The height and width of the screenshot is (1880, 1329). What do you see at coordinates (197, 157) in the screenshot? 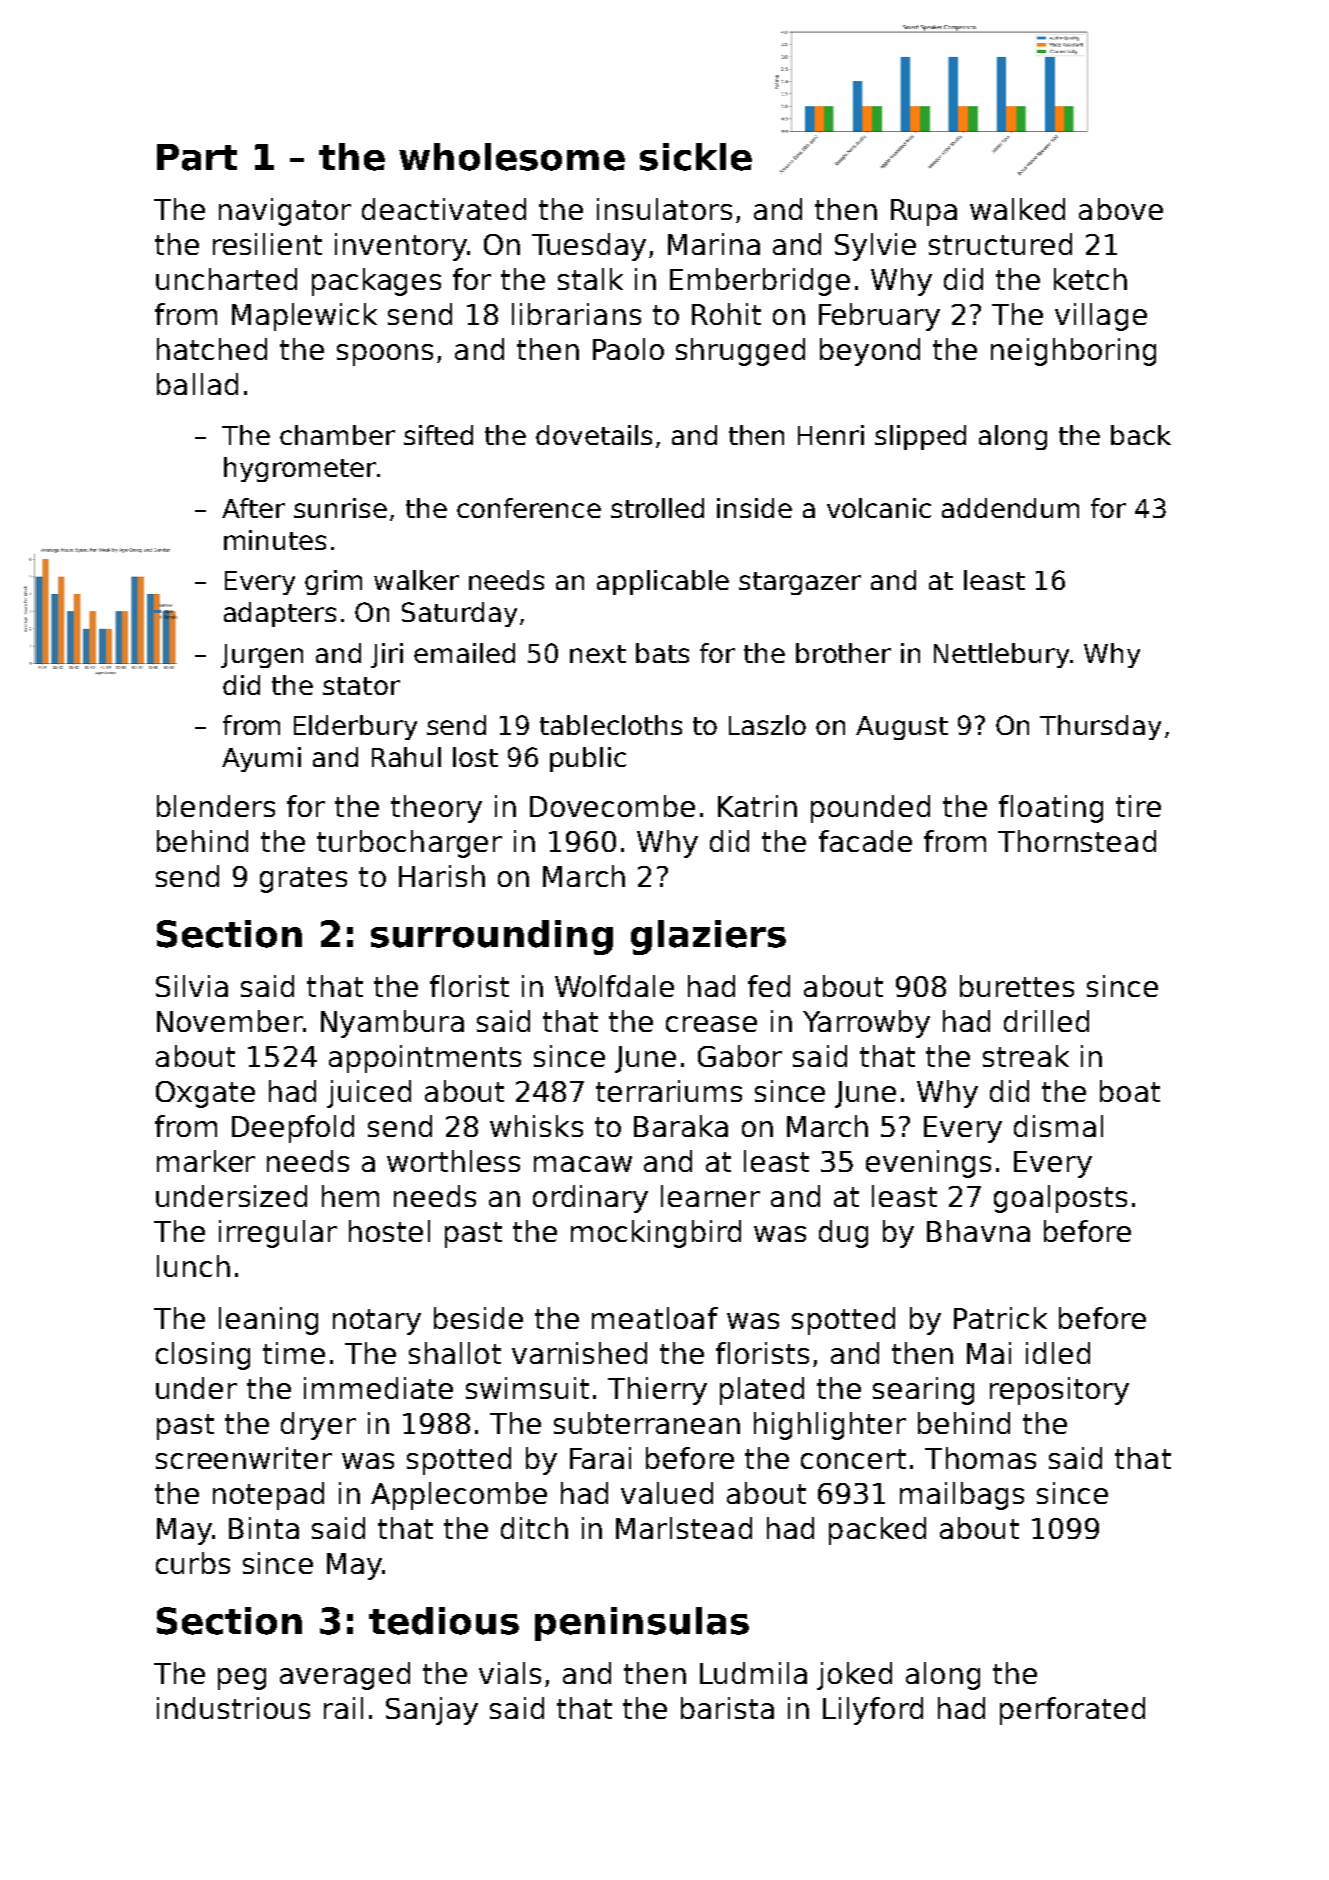
I see `Part` at bounding box center [197, 157].
